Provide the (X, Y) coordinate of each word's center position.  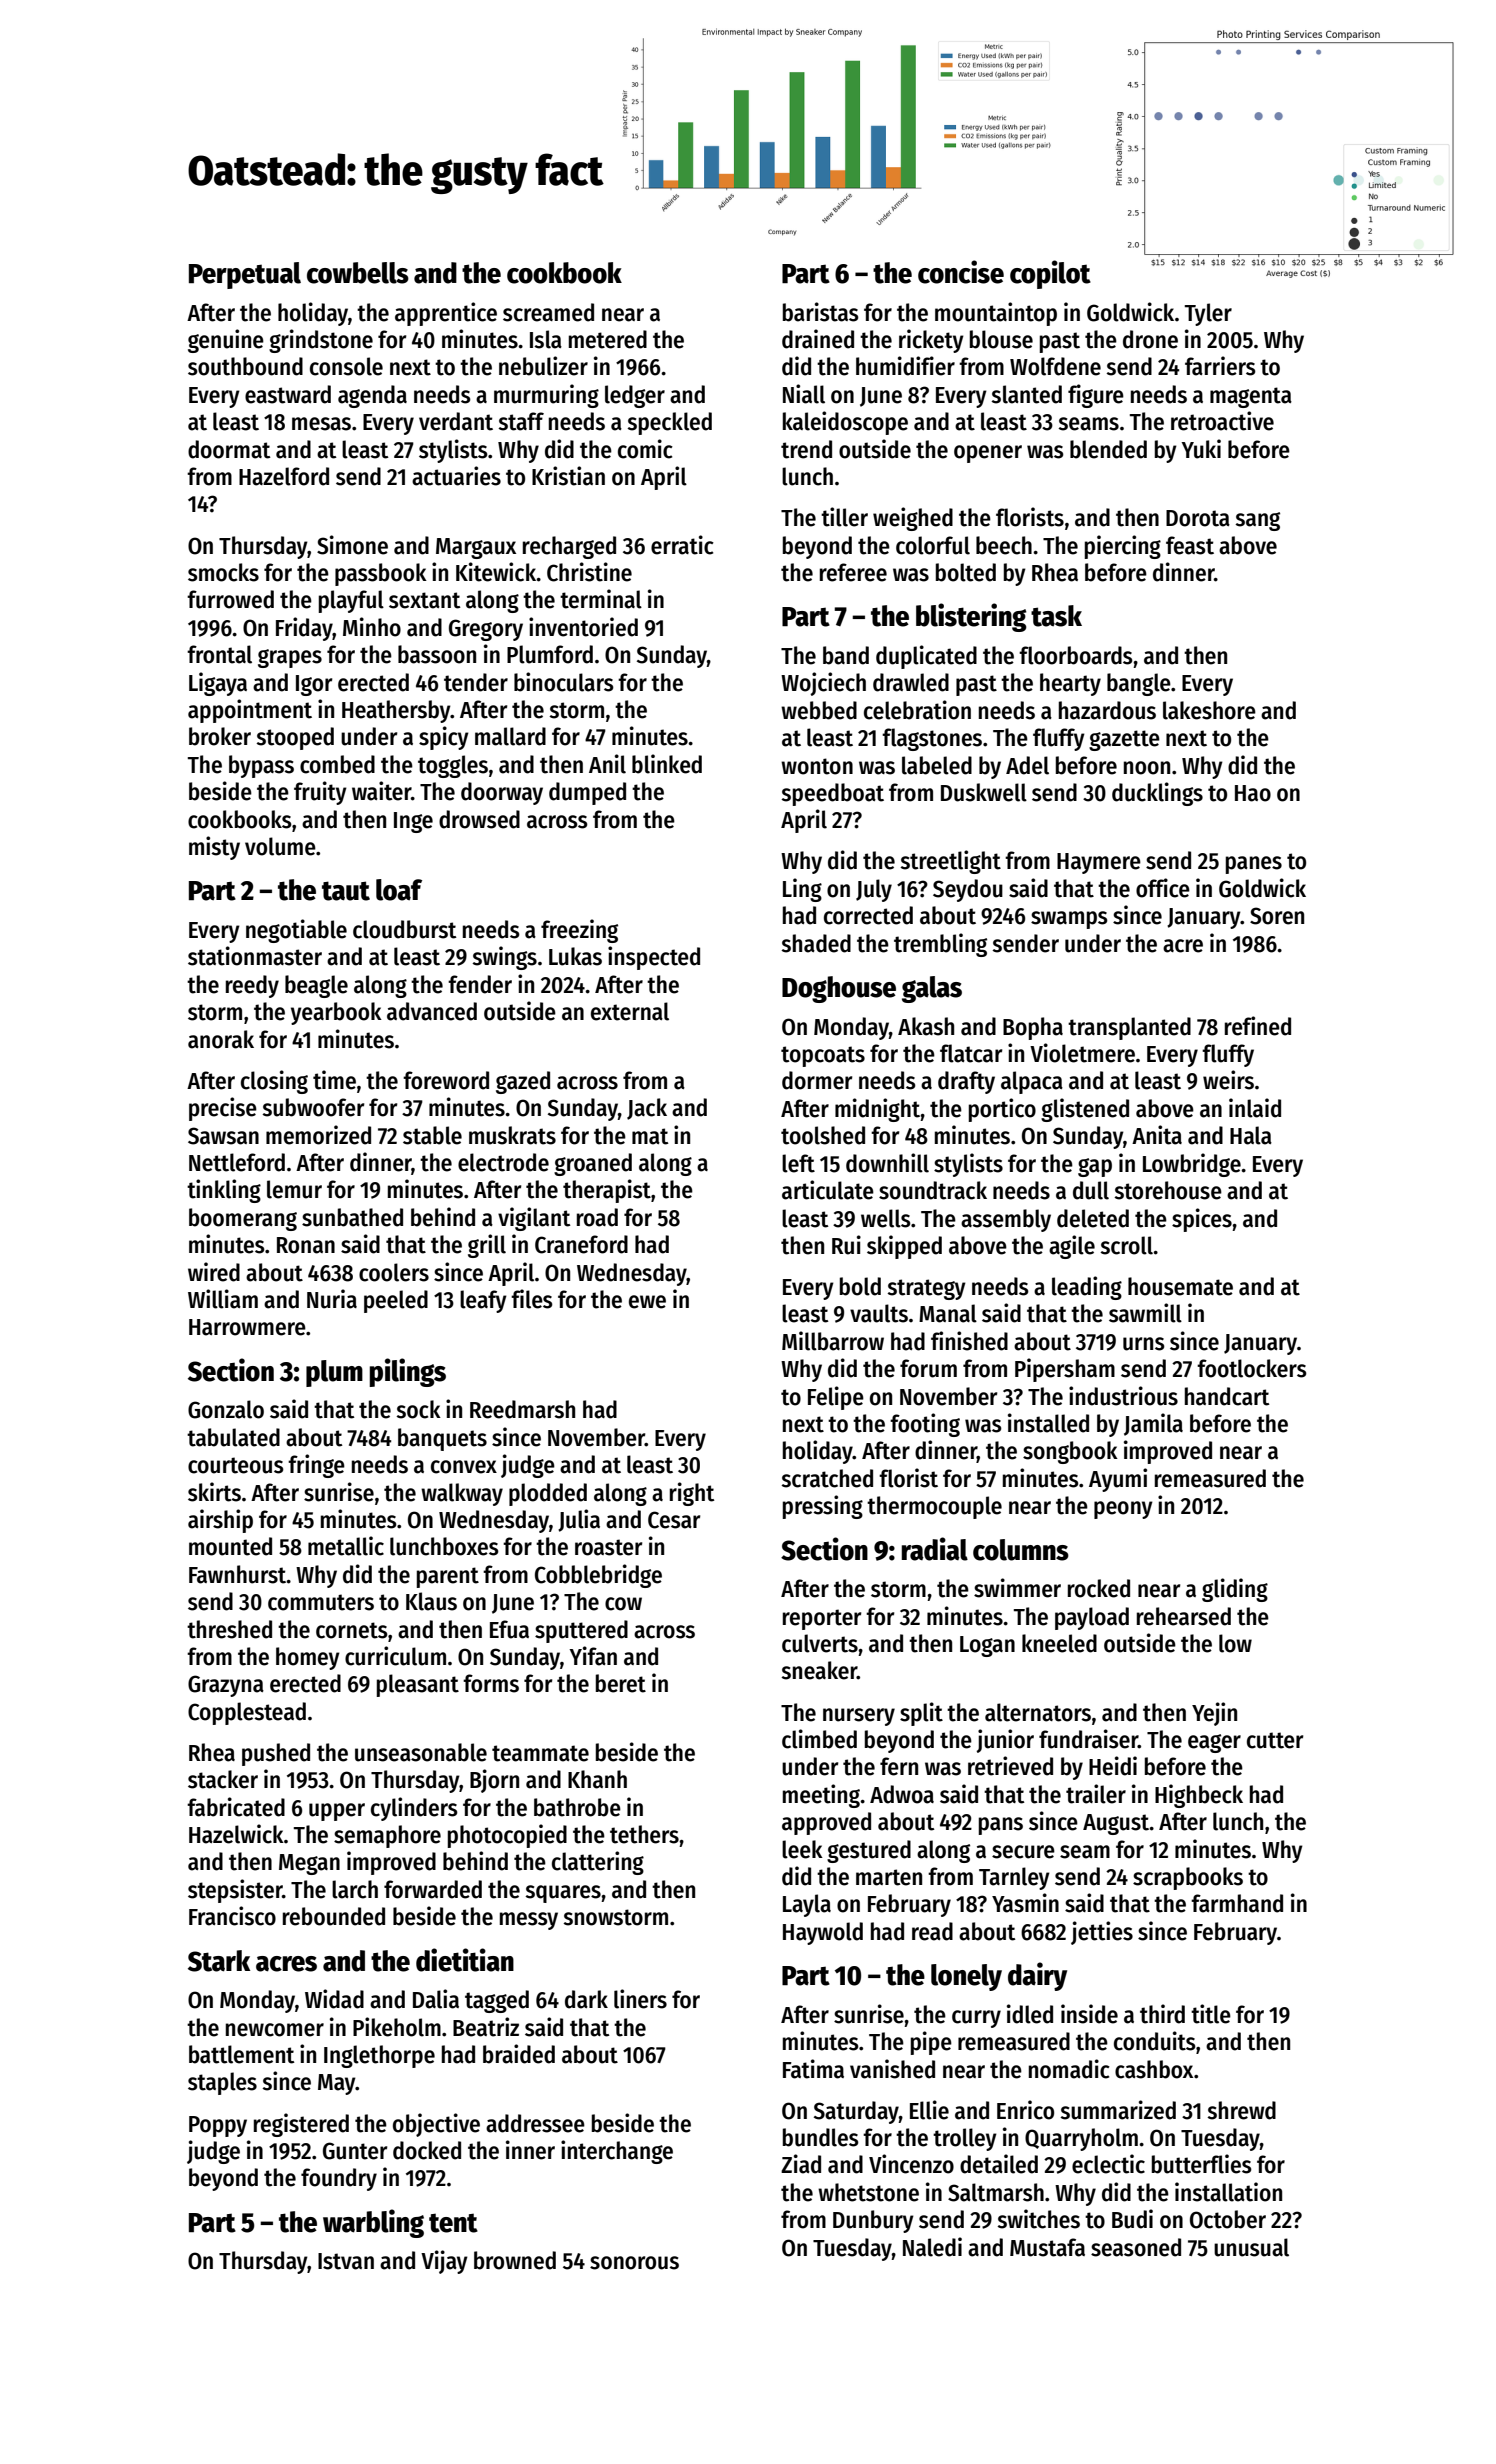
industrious (1123, 1396)
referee (853, 572)
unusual (1251, 2247)
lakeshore (1209, 710)
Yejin (1214, 1714)
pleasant (418, 1685)
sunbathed (352, 1217)
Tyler (1208, 314)
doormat (229, 449)
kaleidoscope (845, 423)
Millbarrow (833, 1341)
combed (337, 764)
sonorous (634, 2263)
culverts (820, 1643)
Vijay (444, 2262)
